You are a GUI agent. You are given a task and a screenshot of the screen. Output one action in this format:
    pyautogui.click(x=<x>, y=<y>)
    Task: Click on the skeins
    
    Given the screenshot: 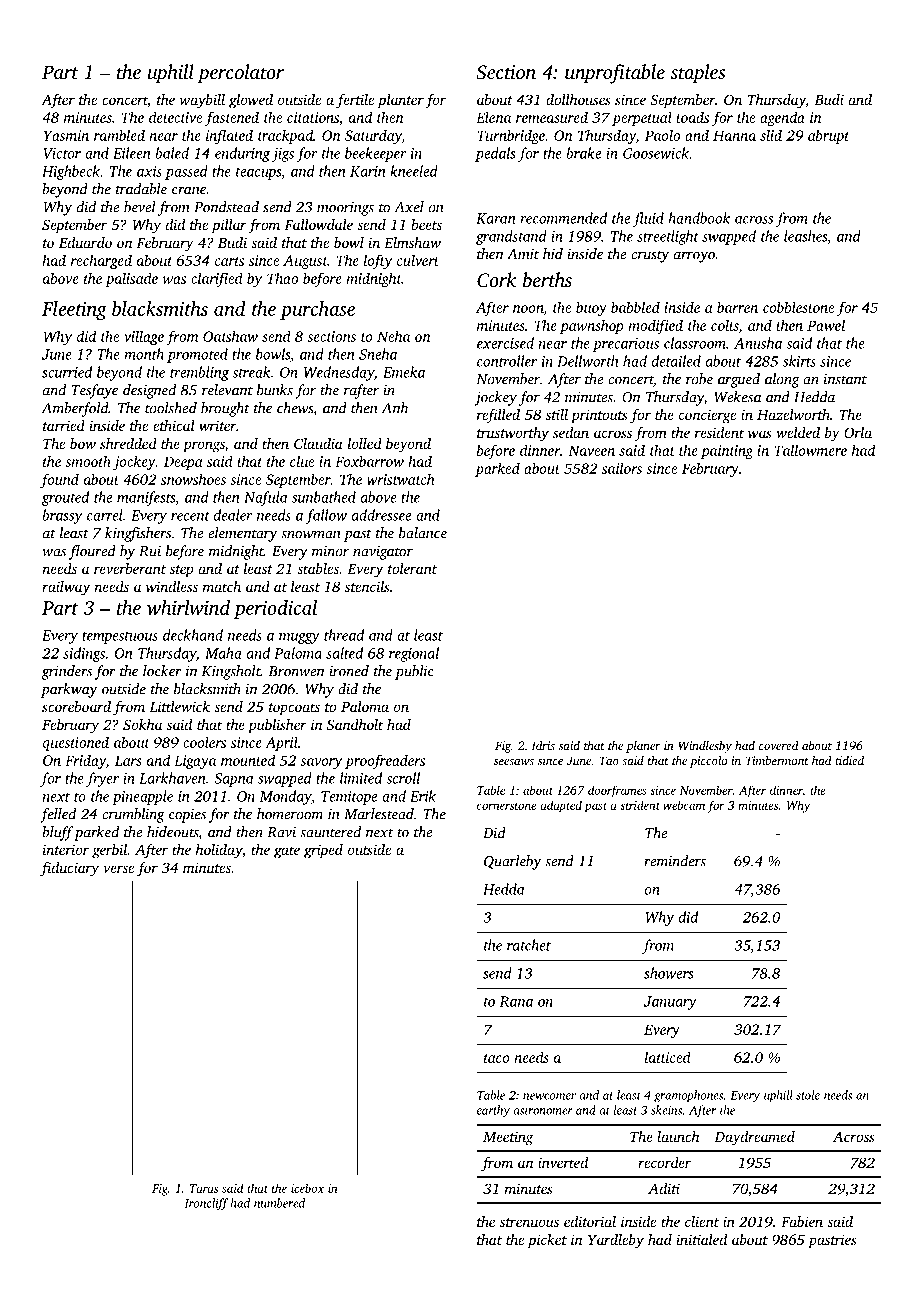 What is the action you would take?
    pyautogui.click(x=666, y=1110)
